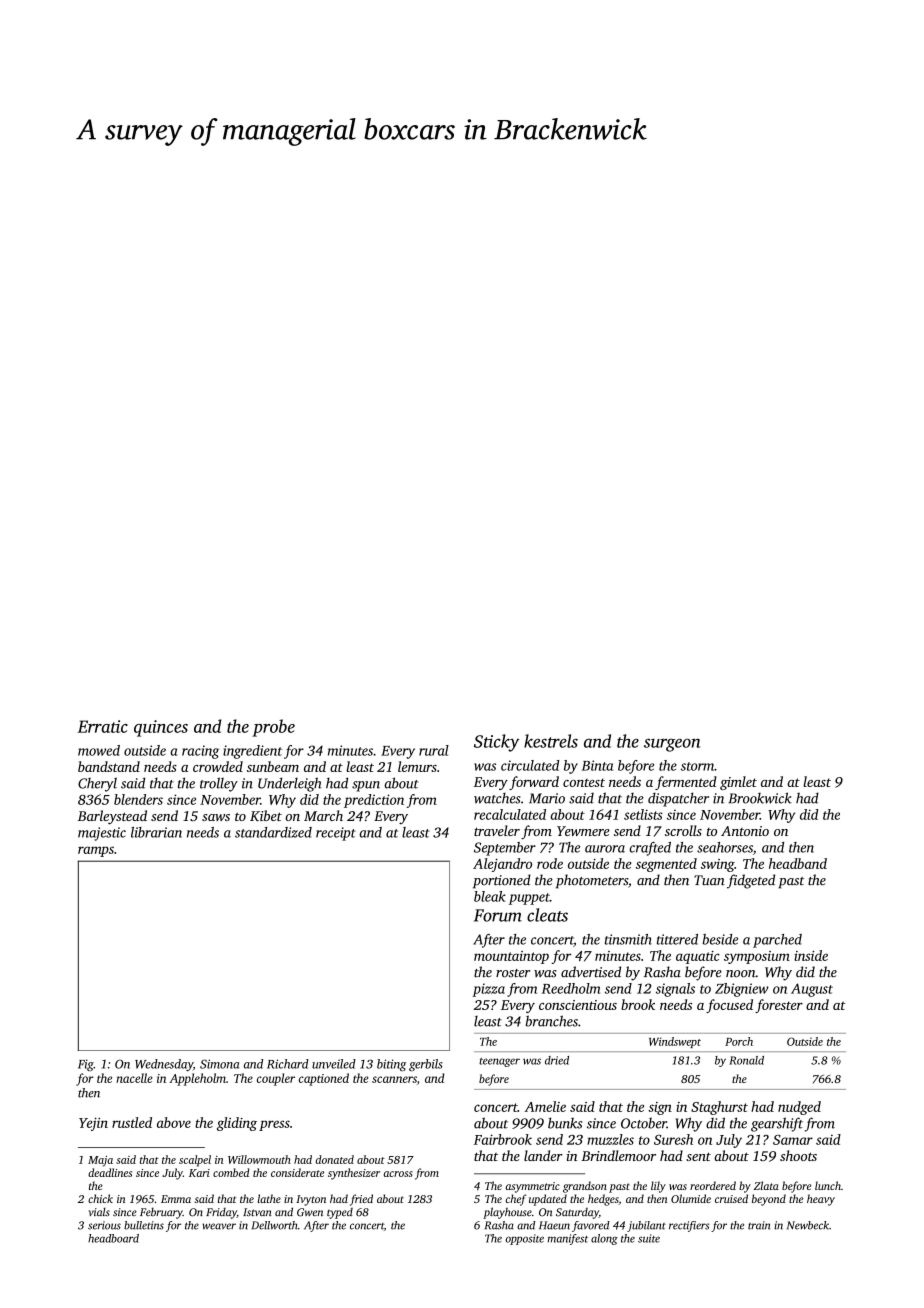  What do you see at coordinates (498, 915) in the page?
I see `Forum` at bounding box center [498, 915].
